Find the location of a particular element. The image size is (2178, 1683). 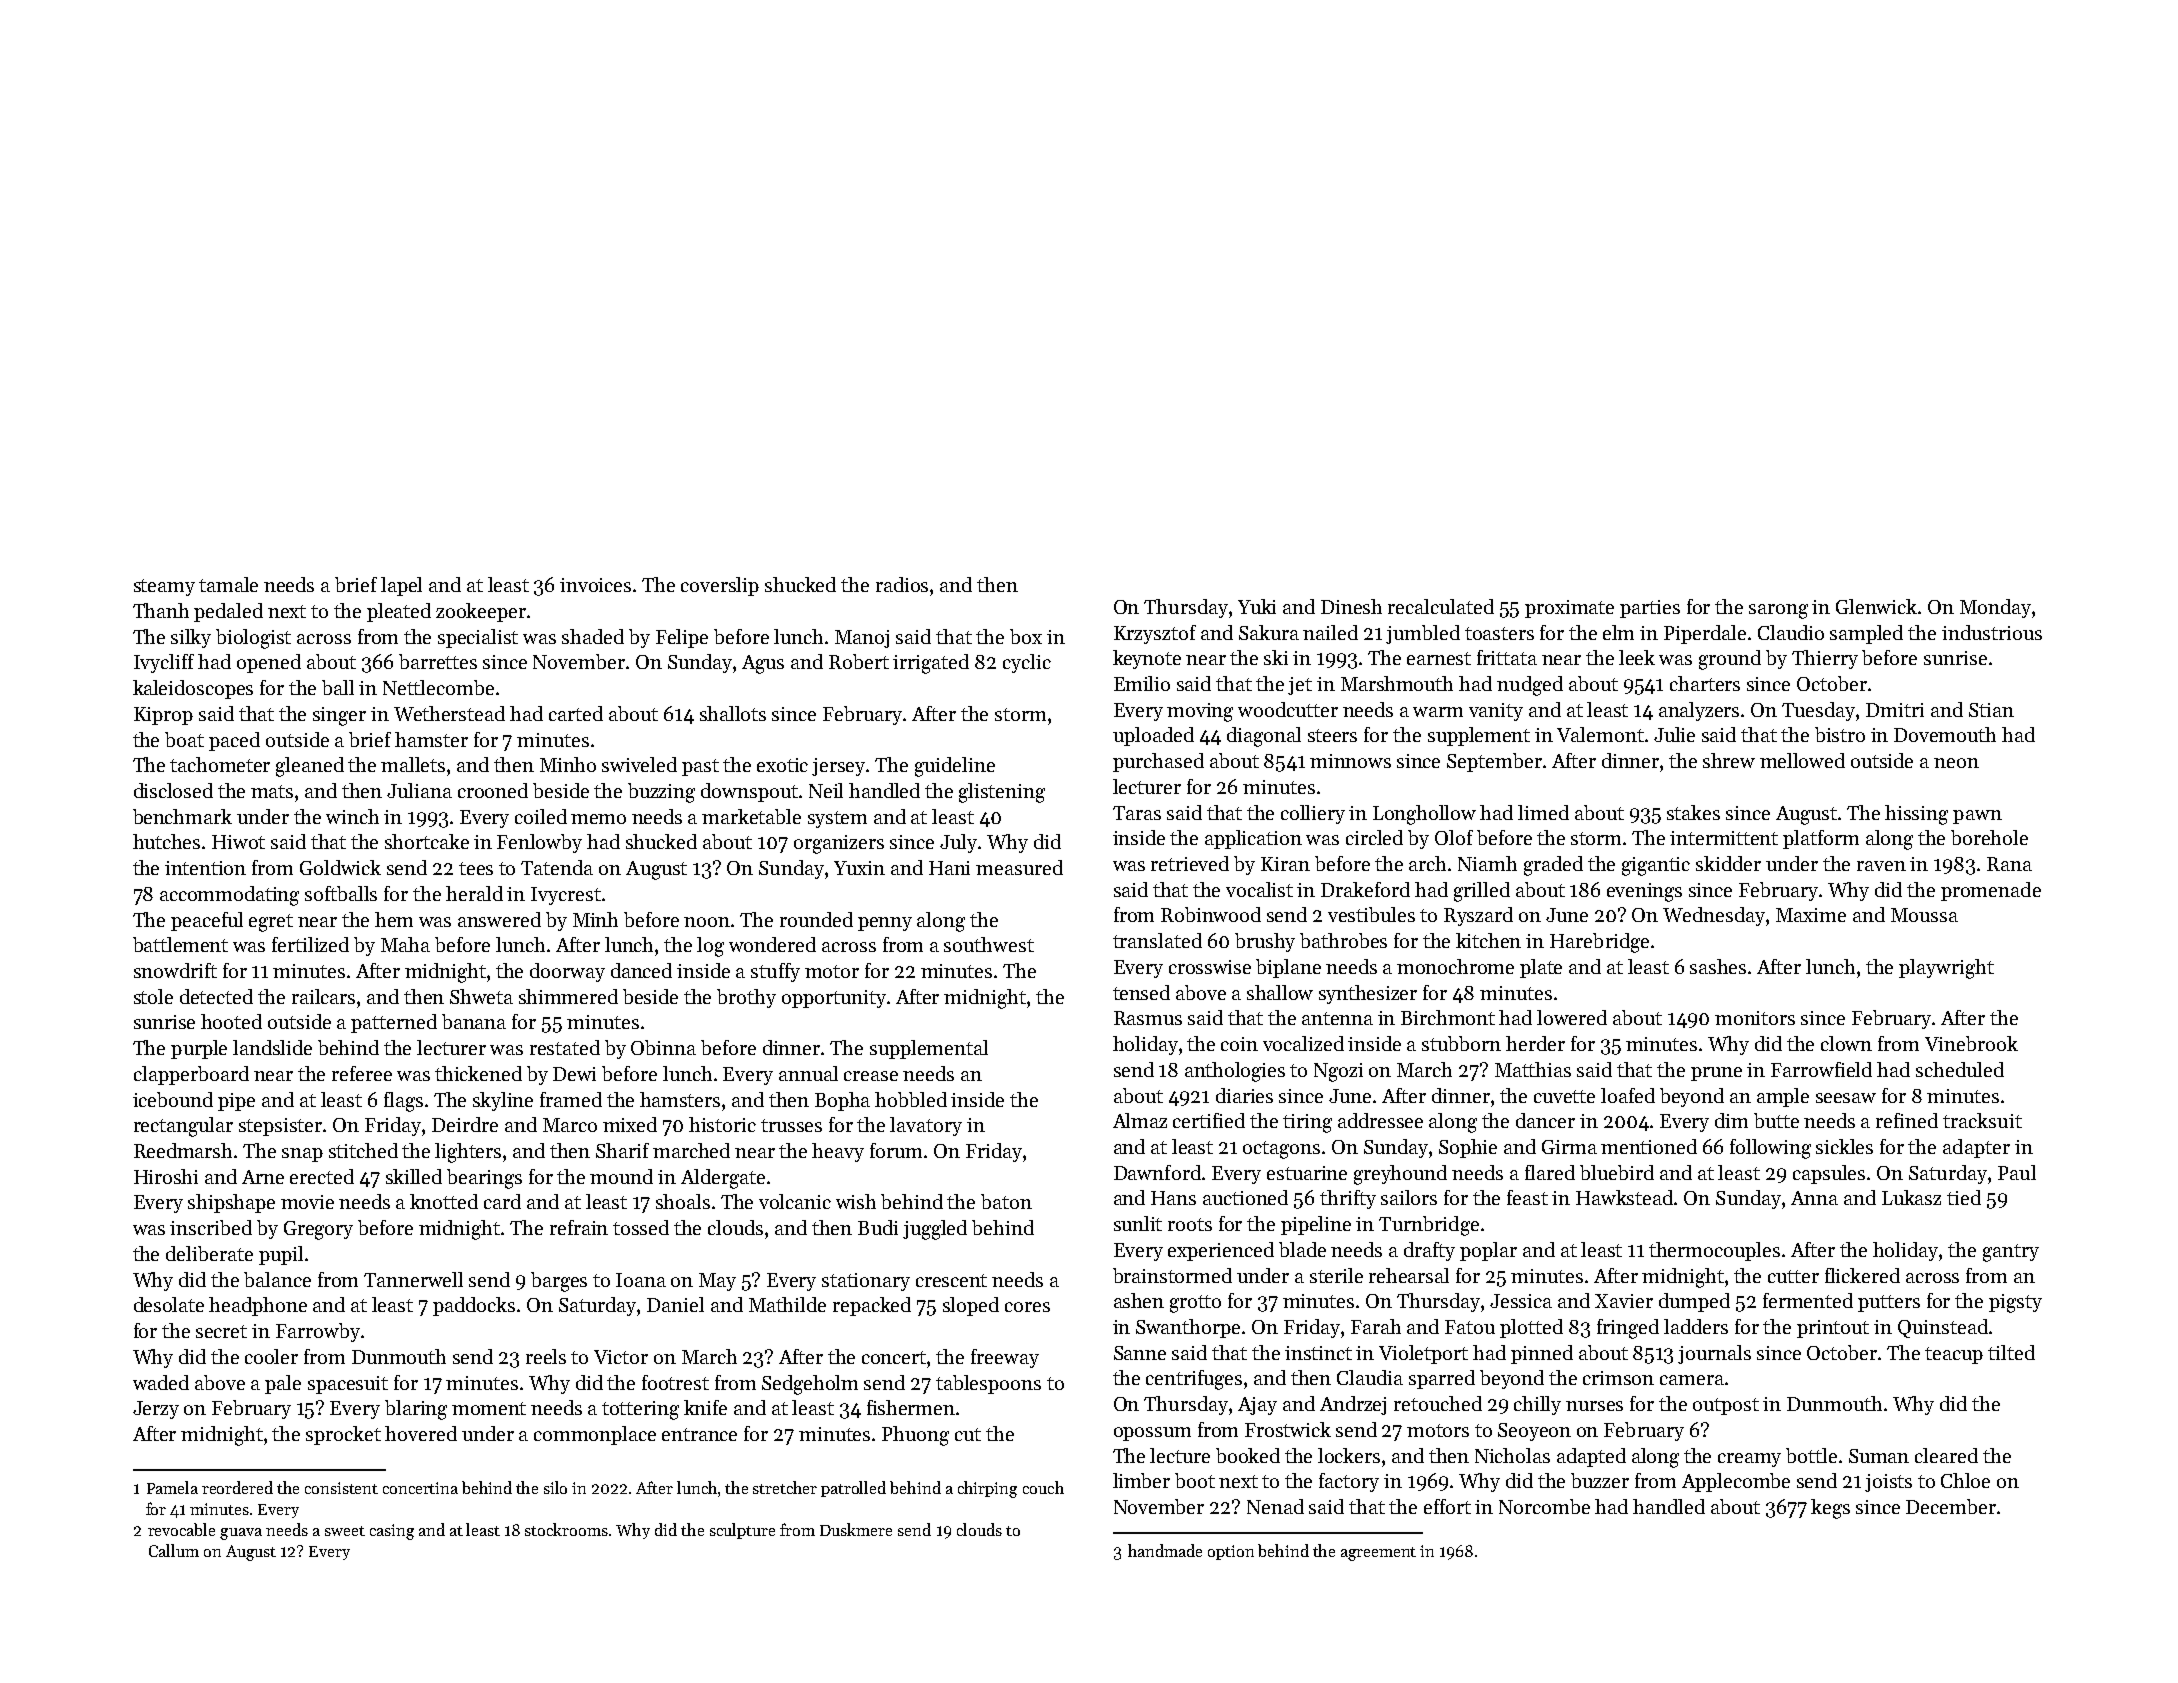

Dinesh is located at coordinates (1351, 606).
